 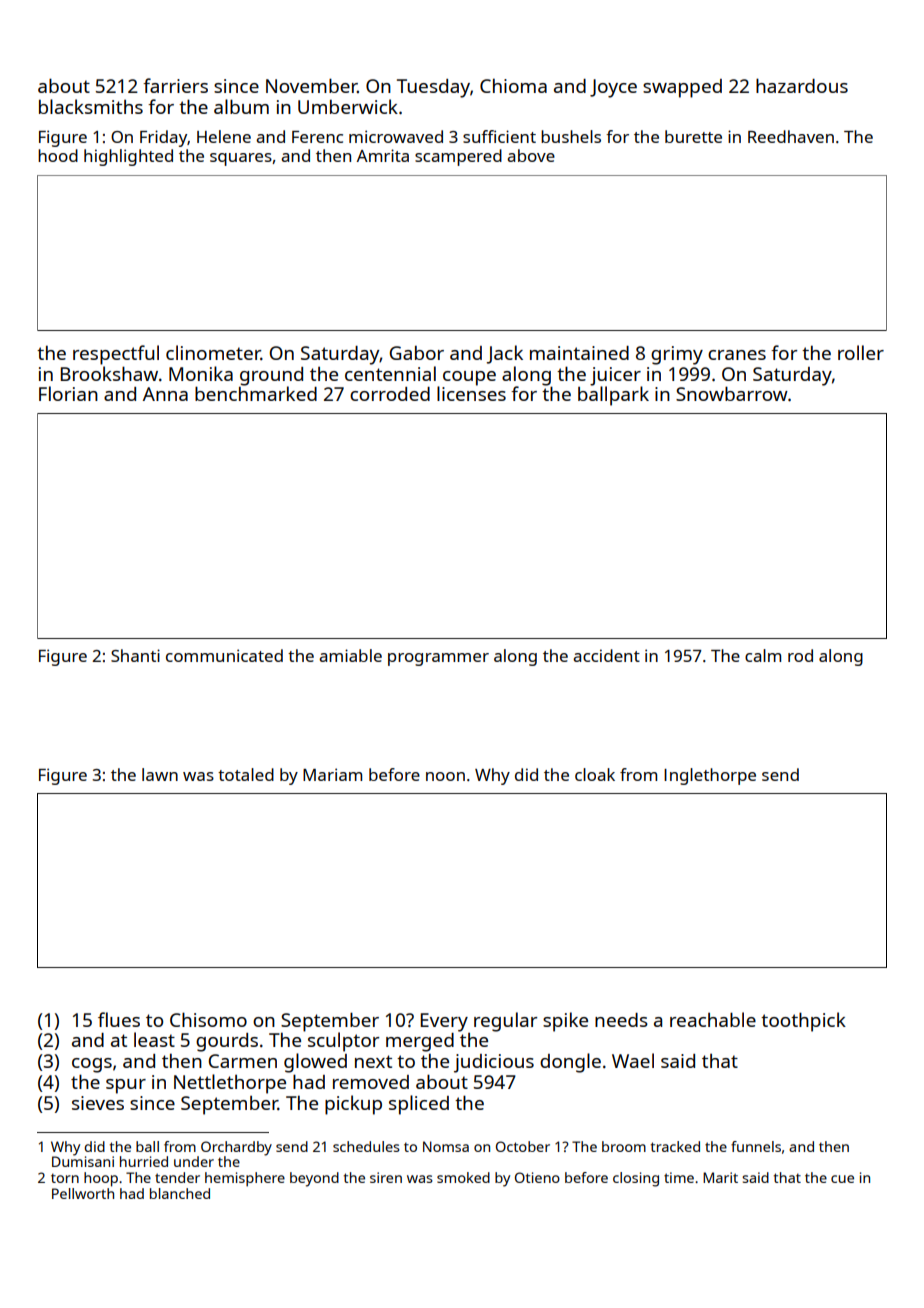 I want to click on totaled, so click(x=246, y=774).
